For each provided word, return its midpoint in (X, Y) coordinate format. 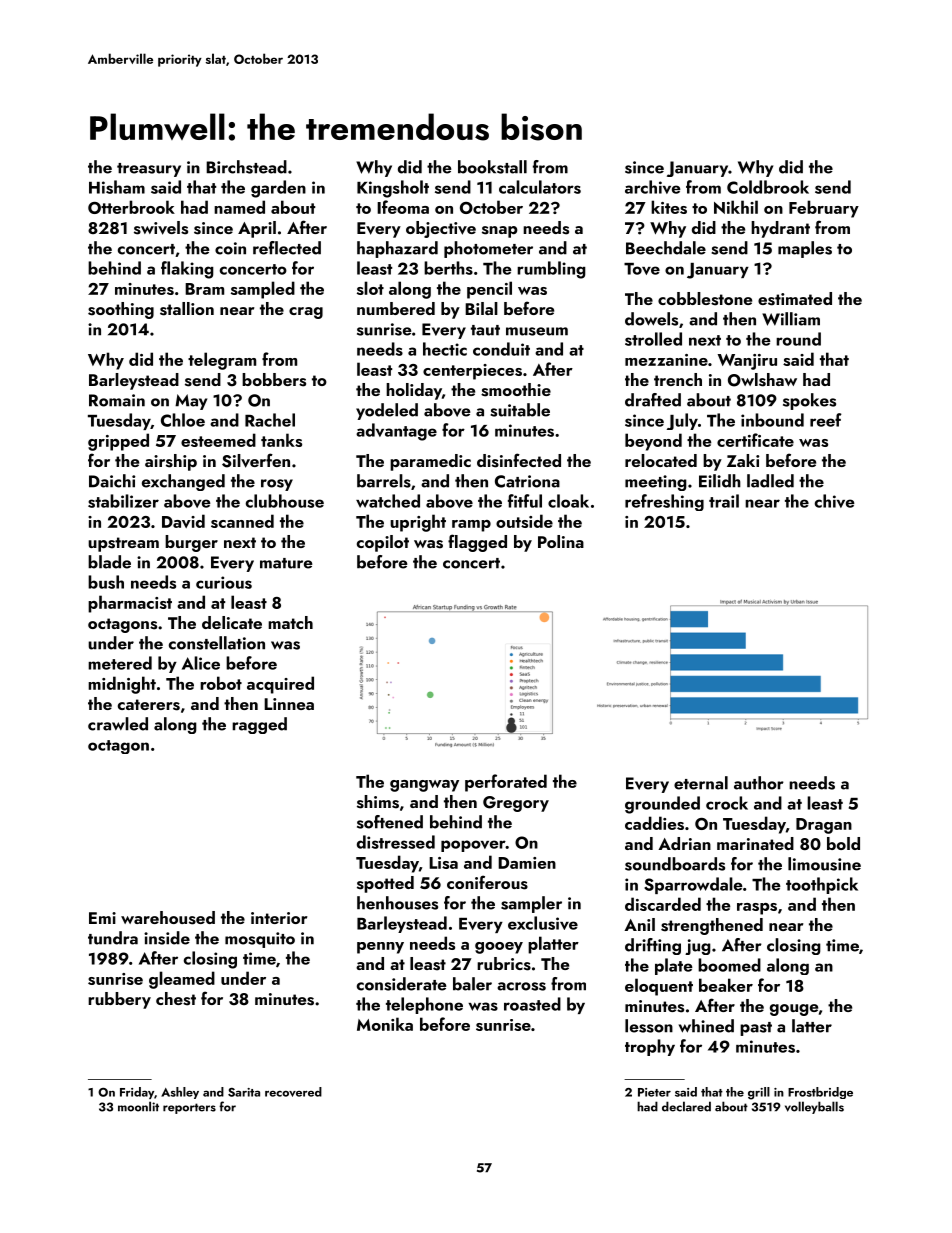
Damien (527, 863)
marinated (755, 843)
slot (370, 288)
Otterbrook (131, 207)
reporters (189, 1108)
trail (724, 501)
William (791, 319)
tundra (113, 938)
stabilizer (123, 501)
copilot (383, 543)
